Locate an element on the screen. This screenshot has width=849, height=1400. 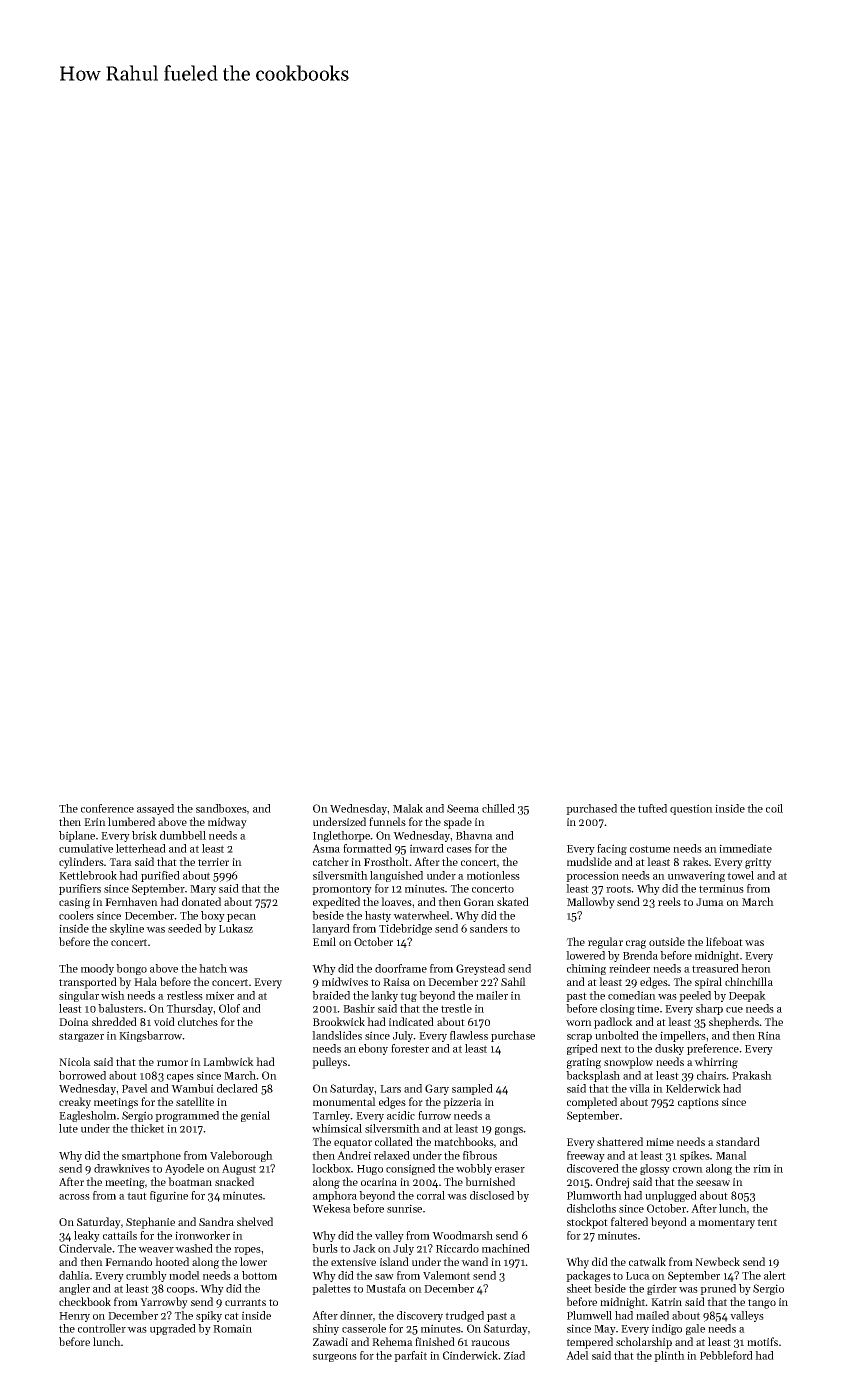
wish is located at coordinates (113, 995).
